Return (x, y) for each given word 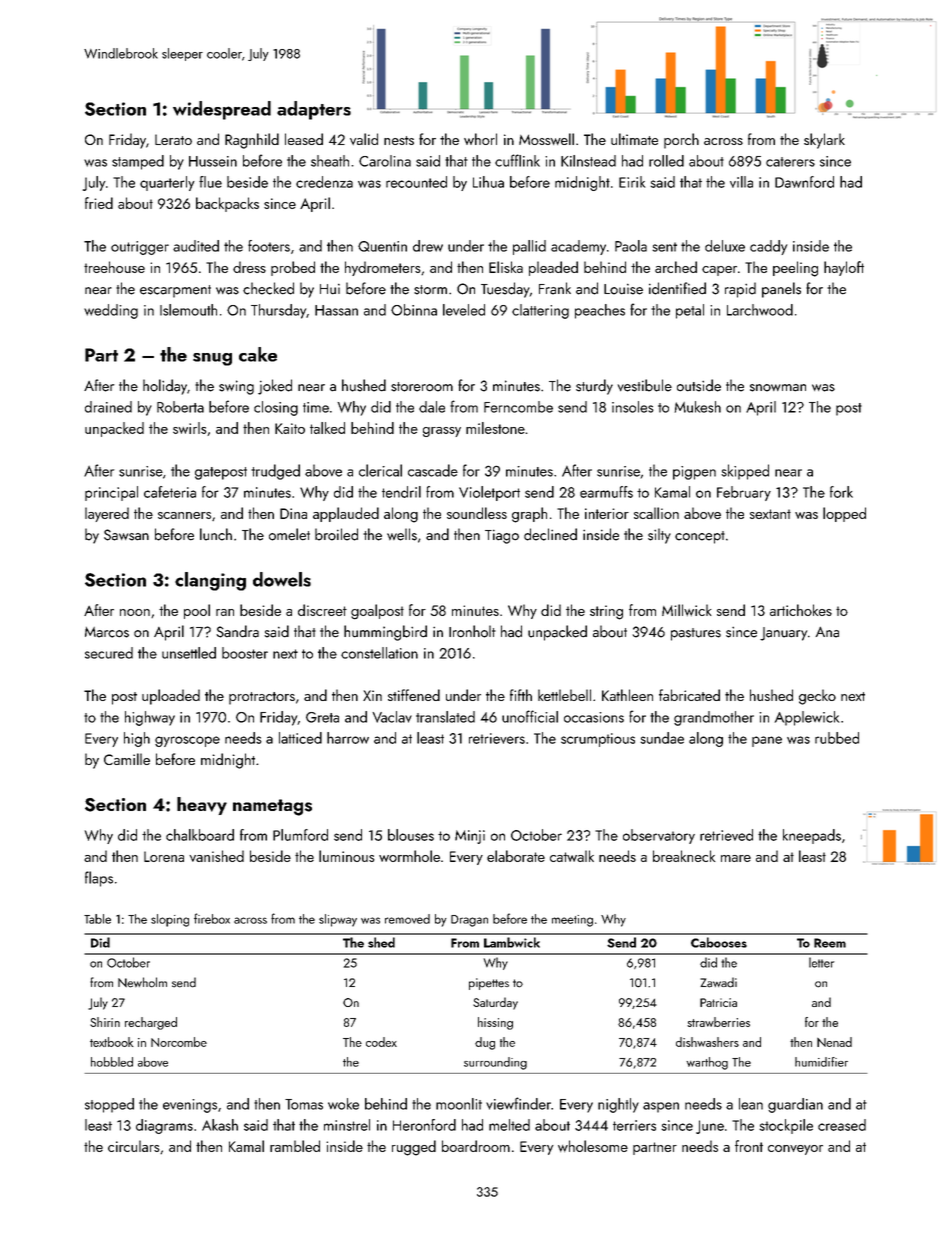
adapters (314, 110)
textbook (111, 1042)
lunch (216, 534)
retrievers (497, 738)
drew (428, 246)
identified (677, 288)
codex (381, 1042)
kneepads (812, 836)
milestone (495, 428)
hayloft (844, 268)
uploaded (171, 697)
